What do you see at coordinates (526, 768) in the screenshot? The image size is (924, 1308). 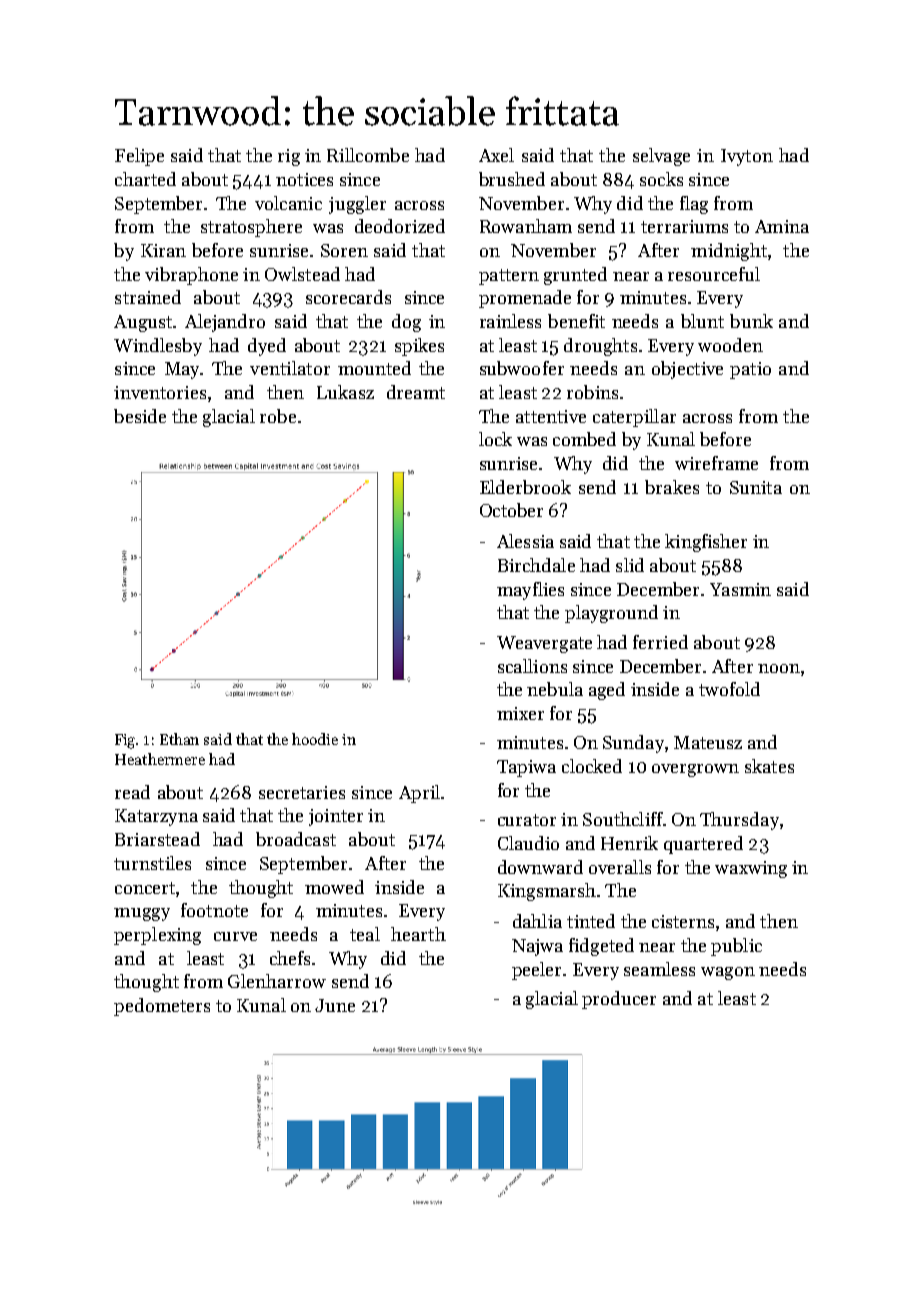 I see `Tapiwa` at bounding box center [526, 768].
